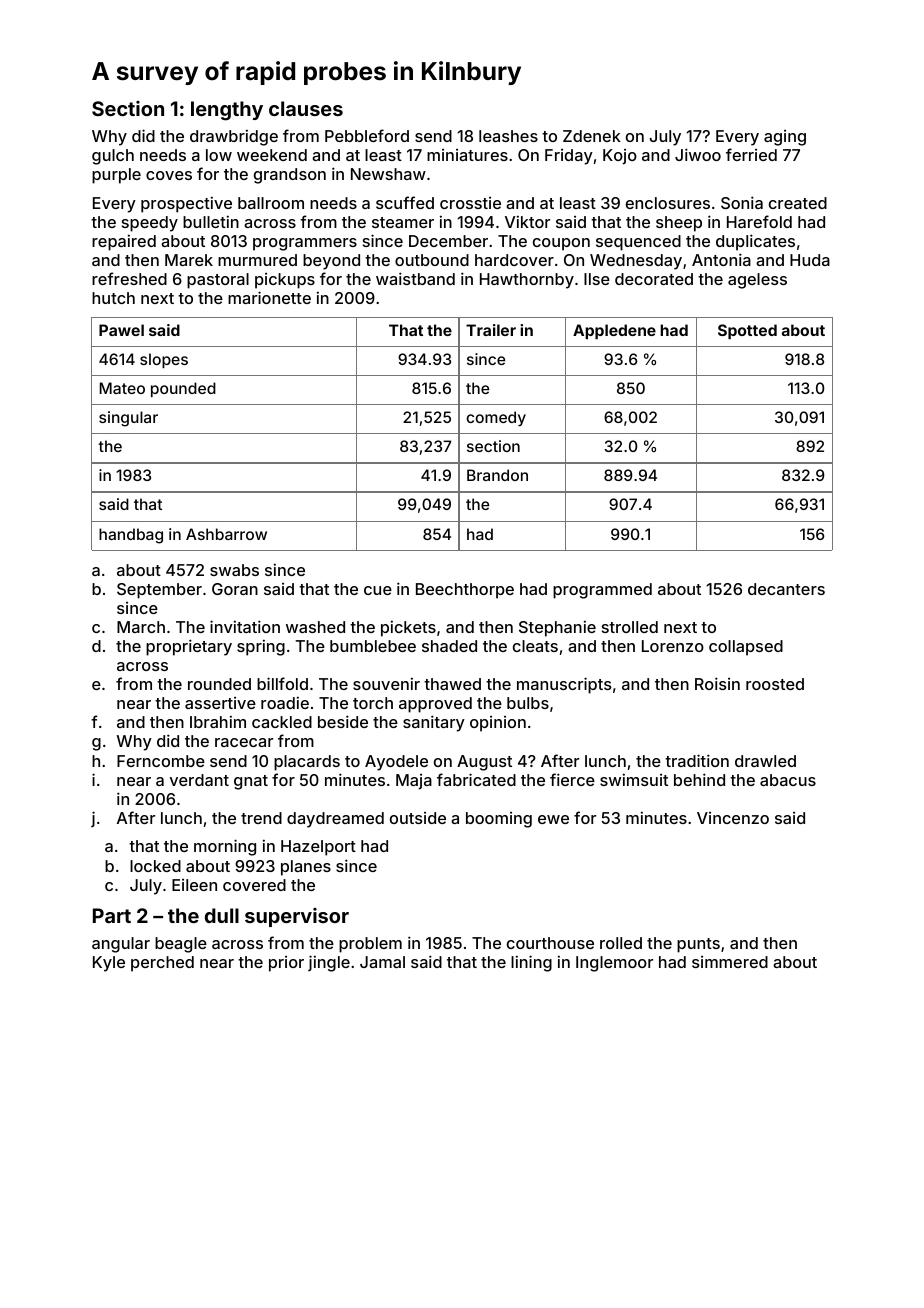 This screenshot has height=1308, width=924. Describe the element at coordinates (113, 157) in the screenshot. I see `gulch` at that location.
